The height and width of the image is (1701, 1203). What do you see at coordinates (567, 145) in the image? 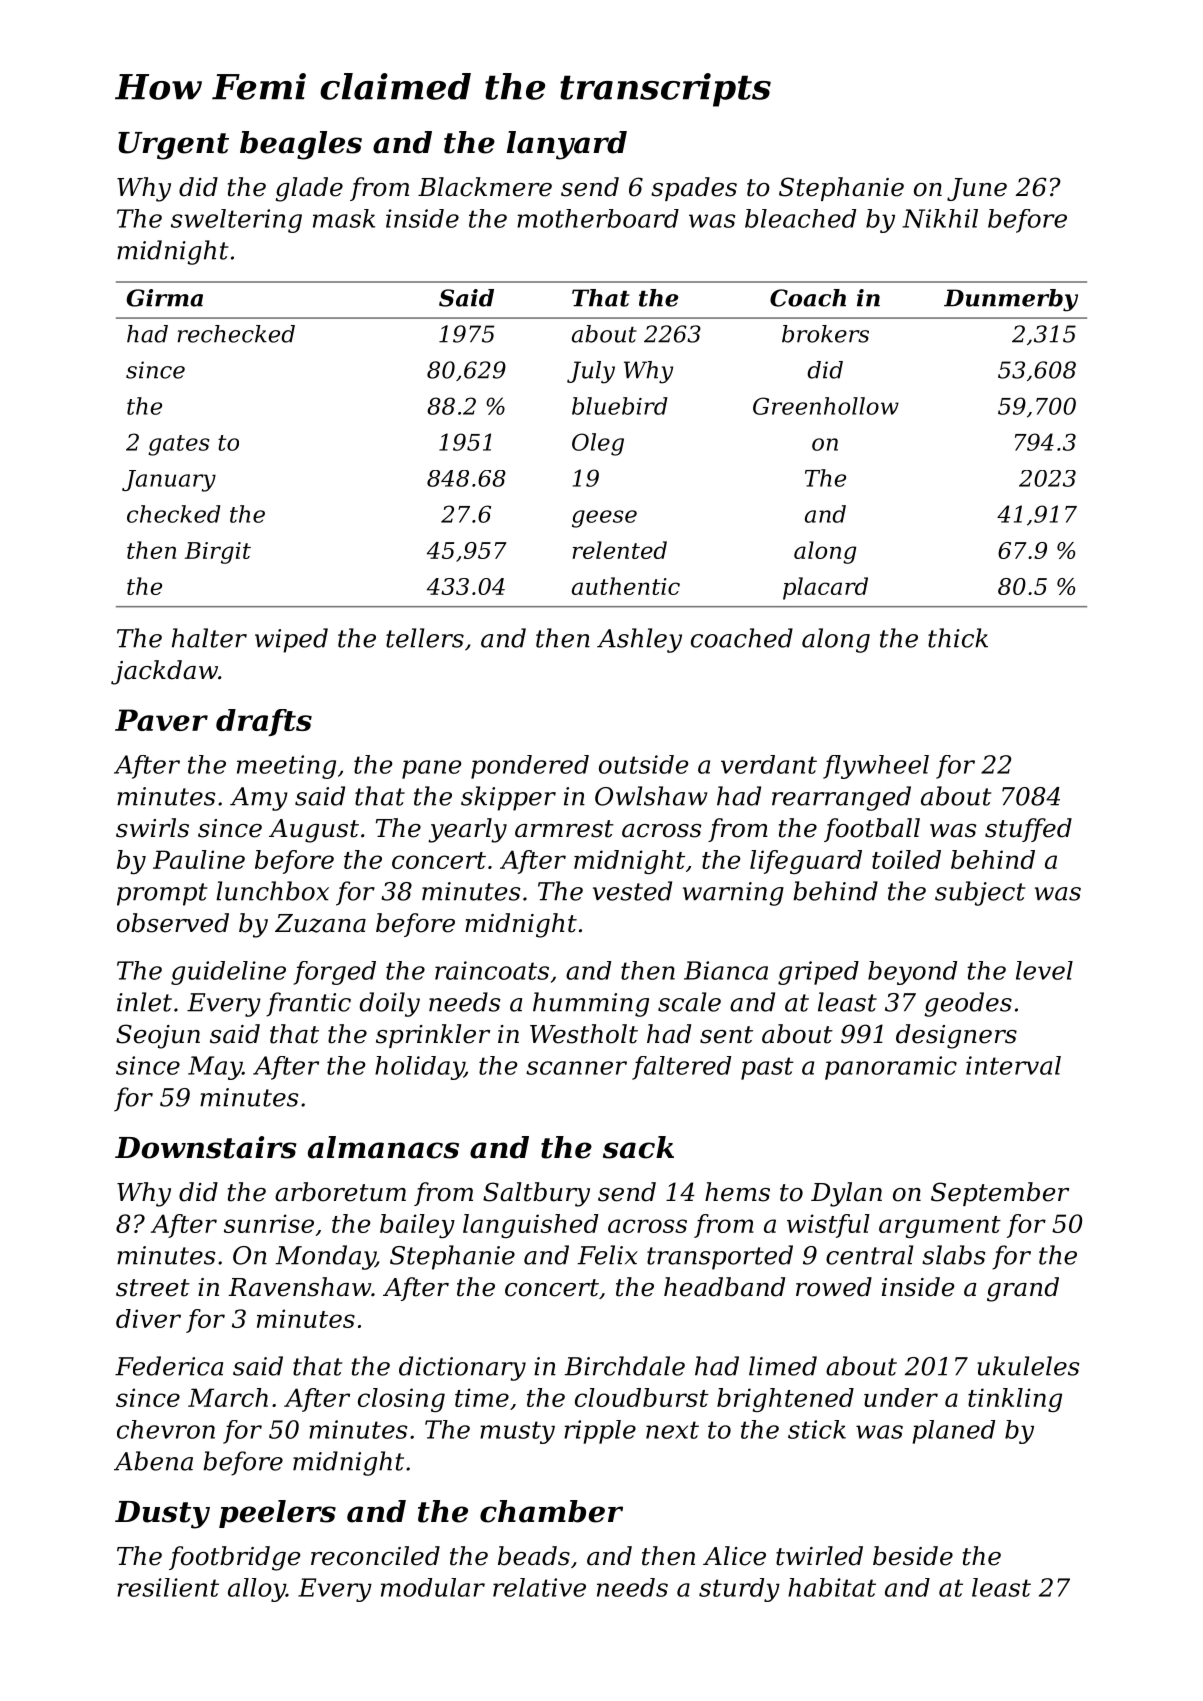
I see `lanyard` at bounding box center [567, 145].
